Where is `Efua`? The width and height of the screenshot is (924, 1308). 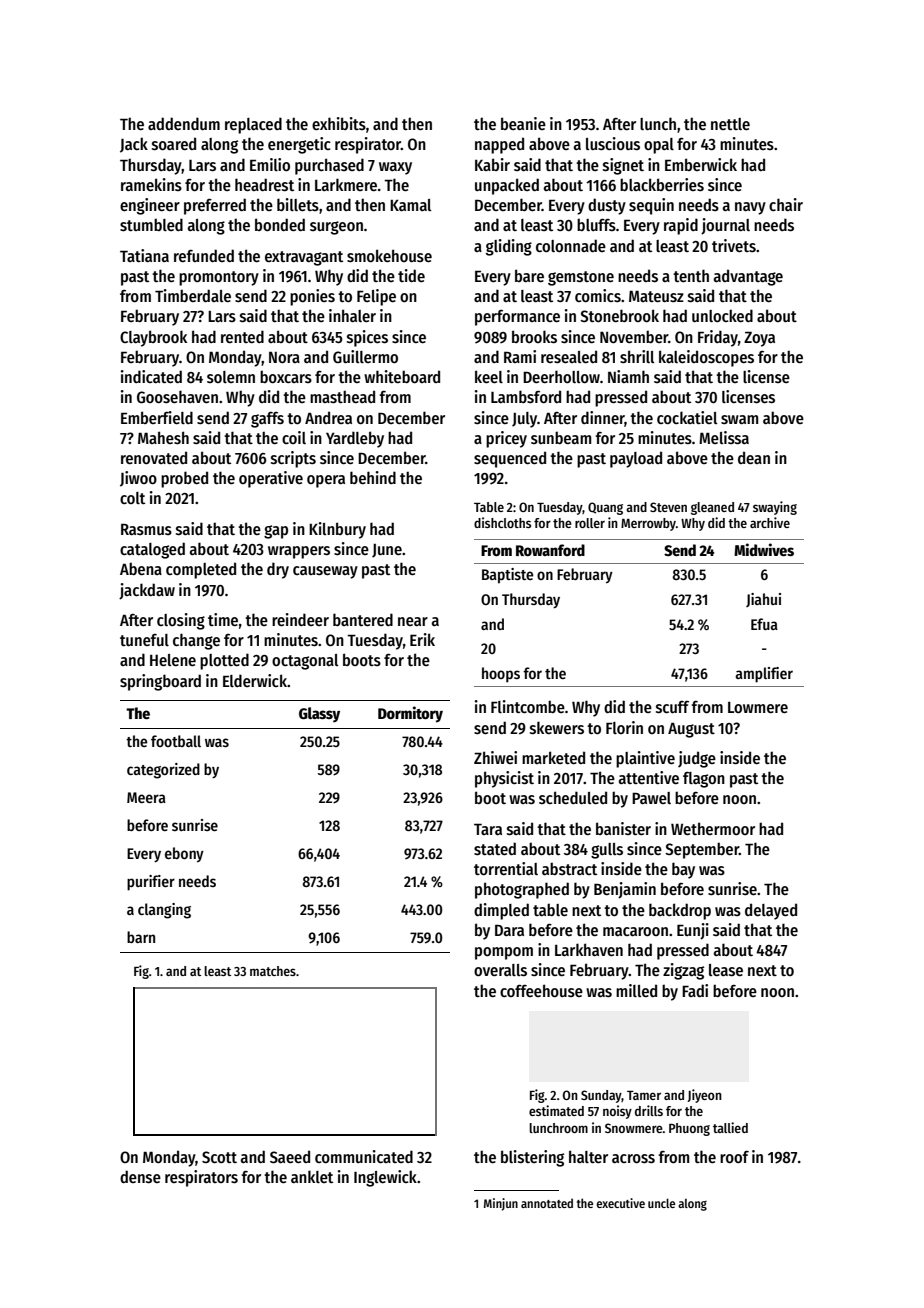
Efua is located at coordinates (764, 624).
